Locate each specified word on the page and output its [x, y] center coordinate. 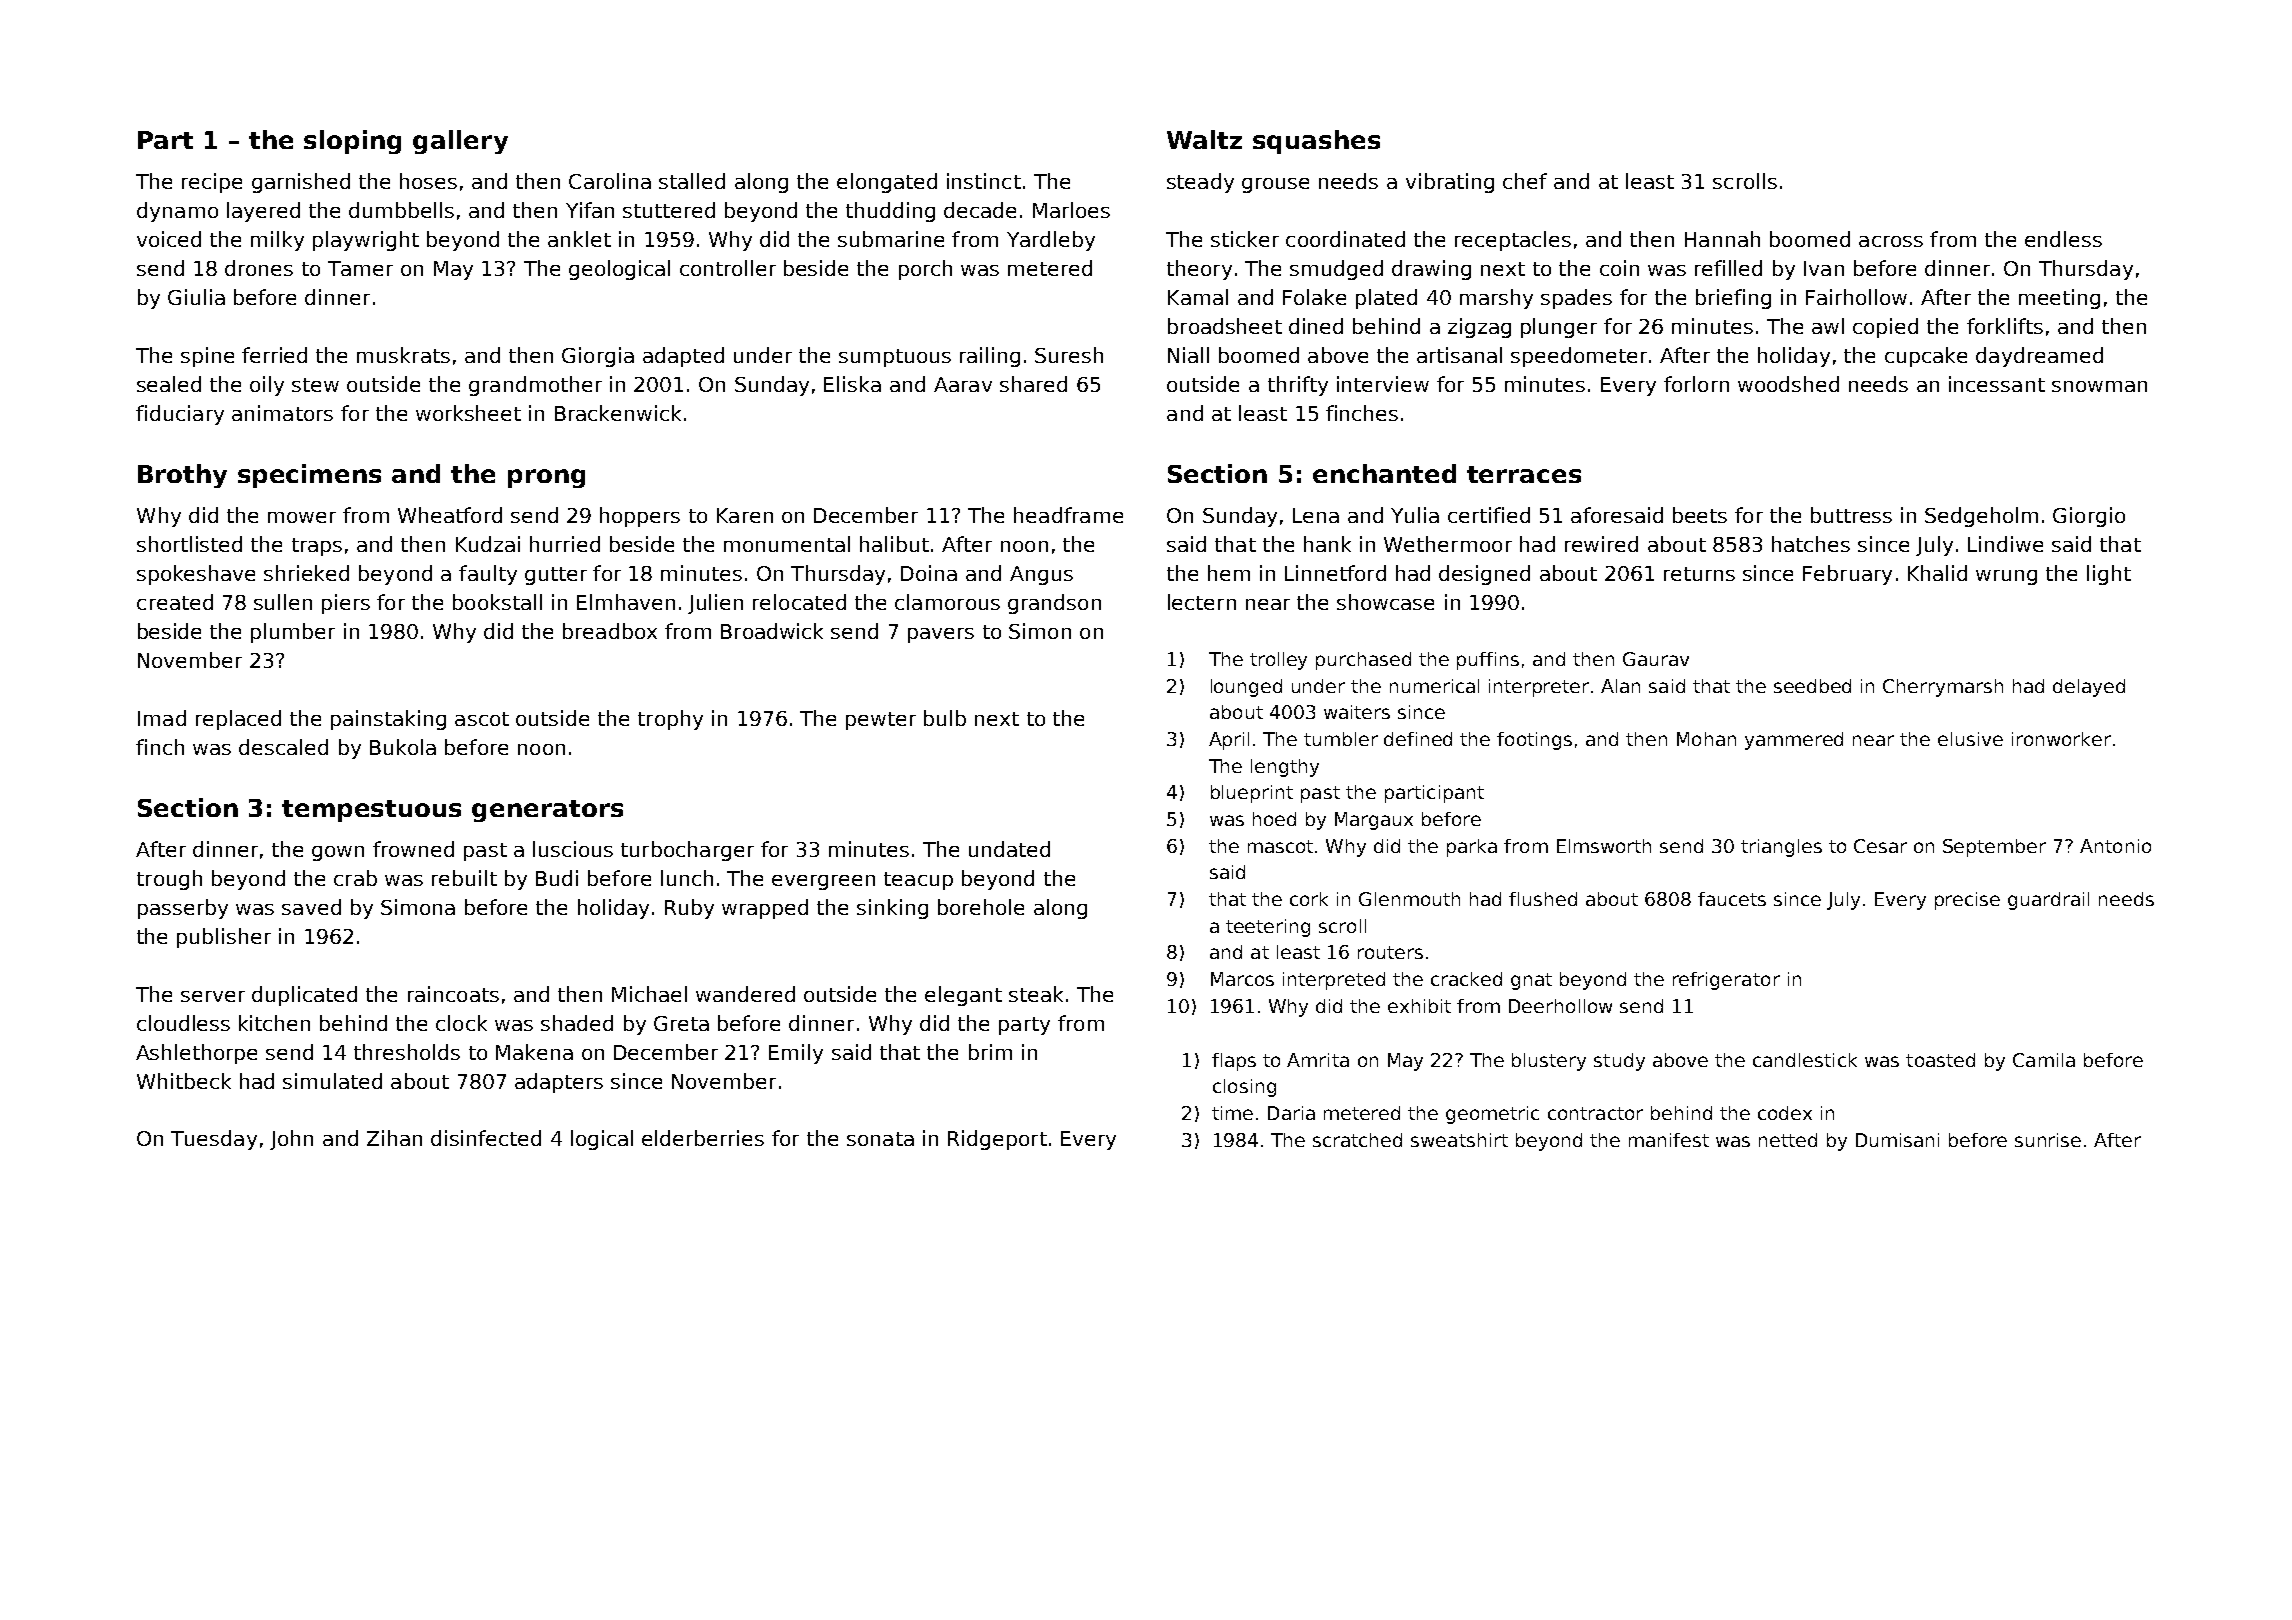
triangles [1781, 848]
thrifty [1298, 386]
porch [925, 270]
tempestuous [371, 811]
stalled [692, 181]
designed [1484, 575]
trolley [1278, 661]
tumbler [1341, 739]
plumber [293, 633]
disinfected [486, 1138]
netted [1788, 1140]
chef [1525, 181]
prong [546, 478]
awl [1828, 326]
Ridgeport [997, 1140]
